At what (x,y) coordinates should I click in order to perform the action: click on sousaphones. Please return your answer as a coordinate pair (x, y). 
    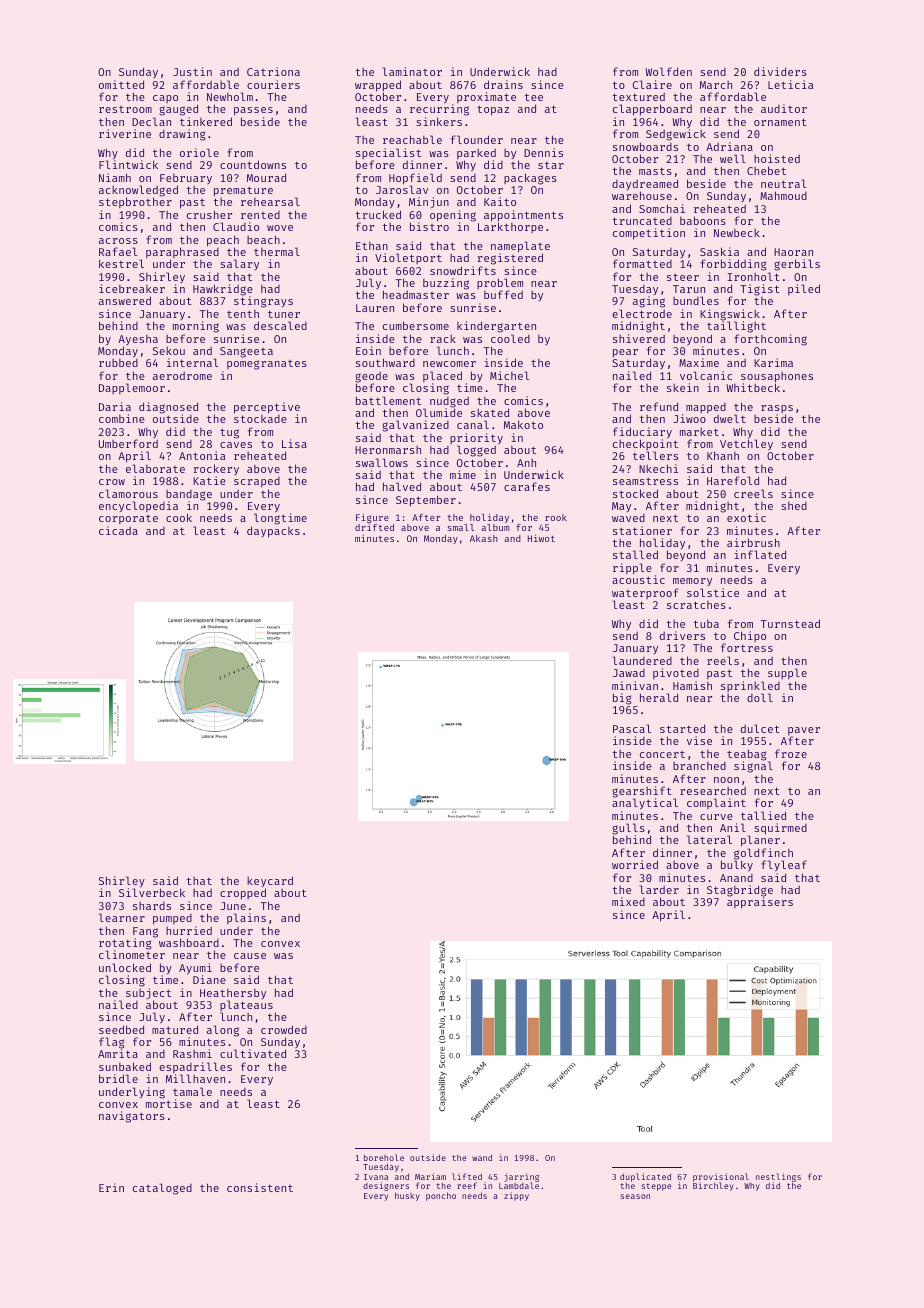
    Looking at the image, I should click on (777, 377).
